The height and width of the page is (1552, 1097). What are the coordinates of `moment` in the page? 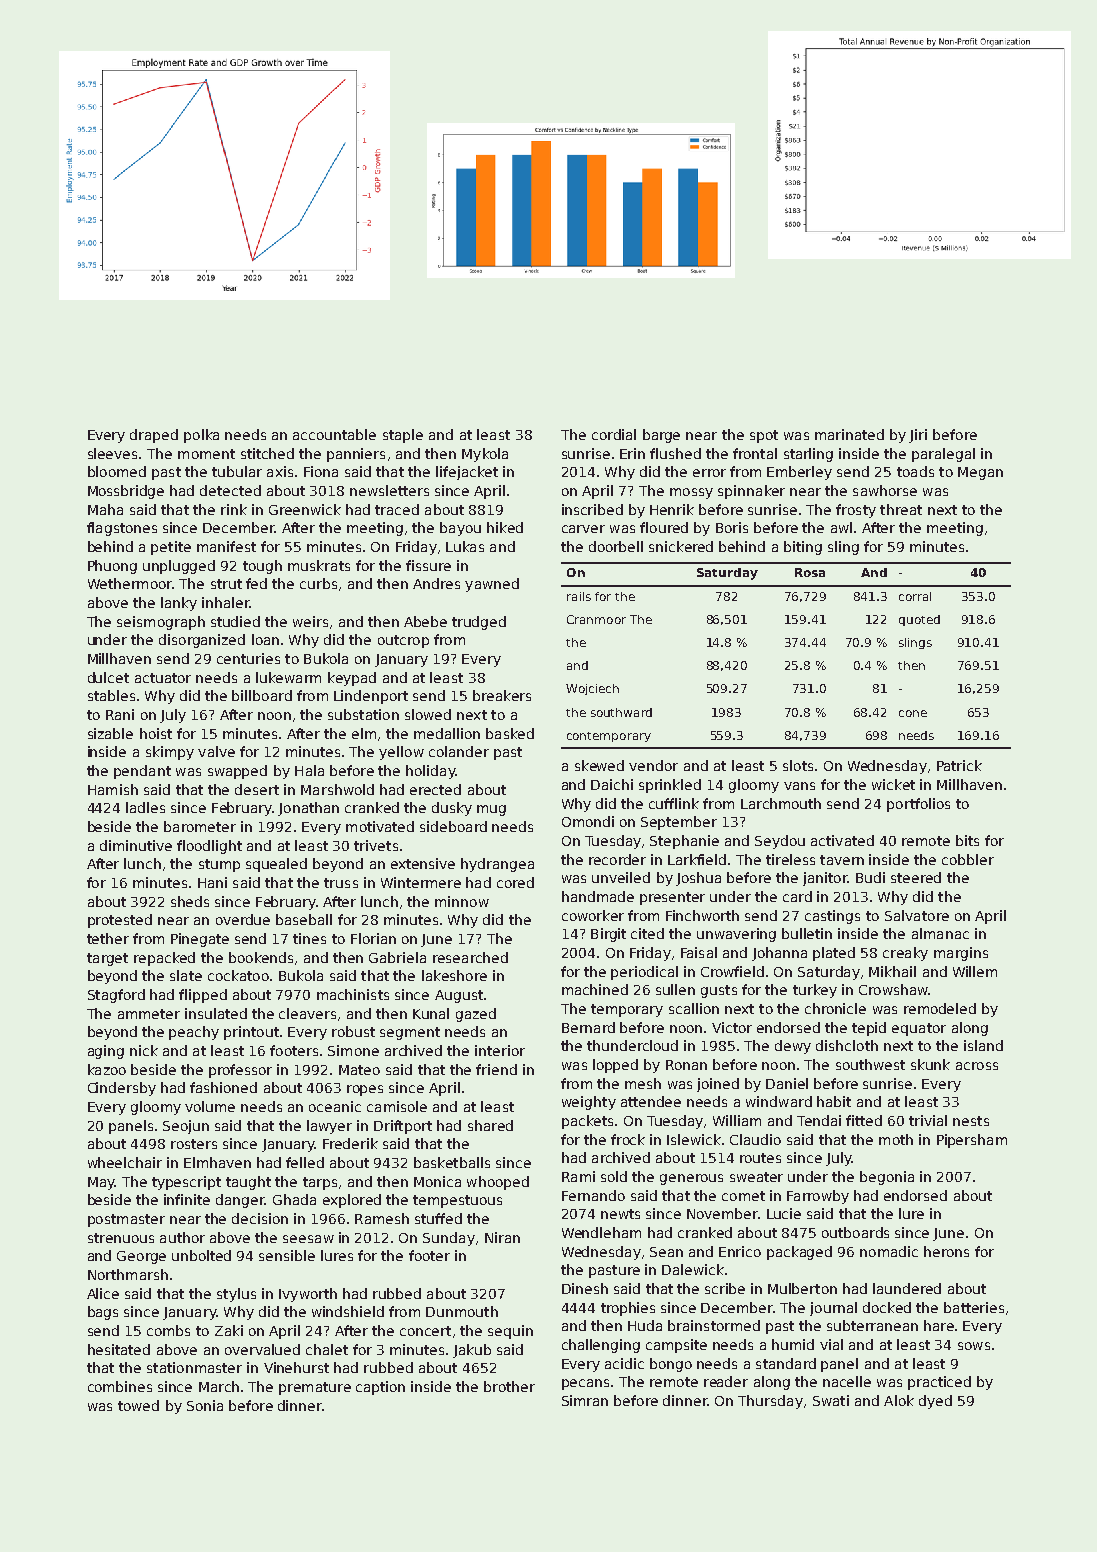 It's located at (206, 454).
